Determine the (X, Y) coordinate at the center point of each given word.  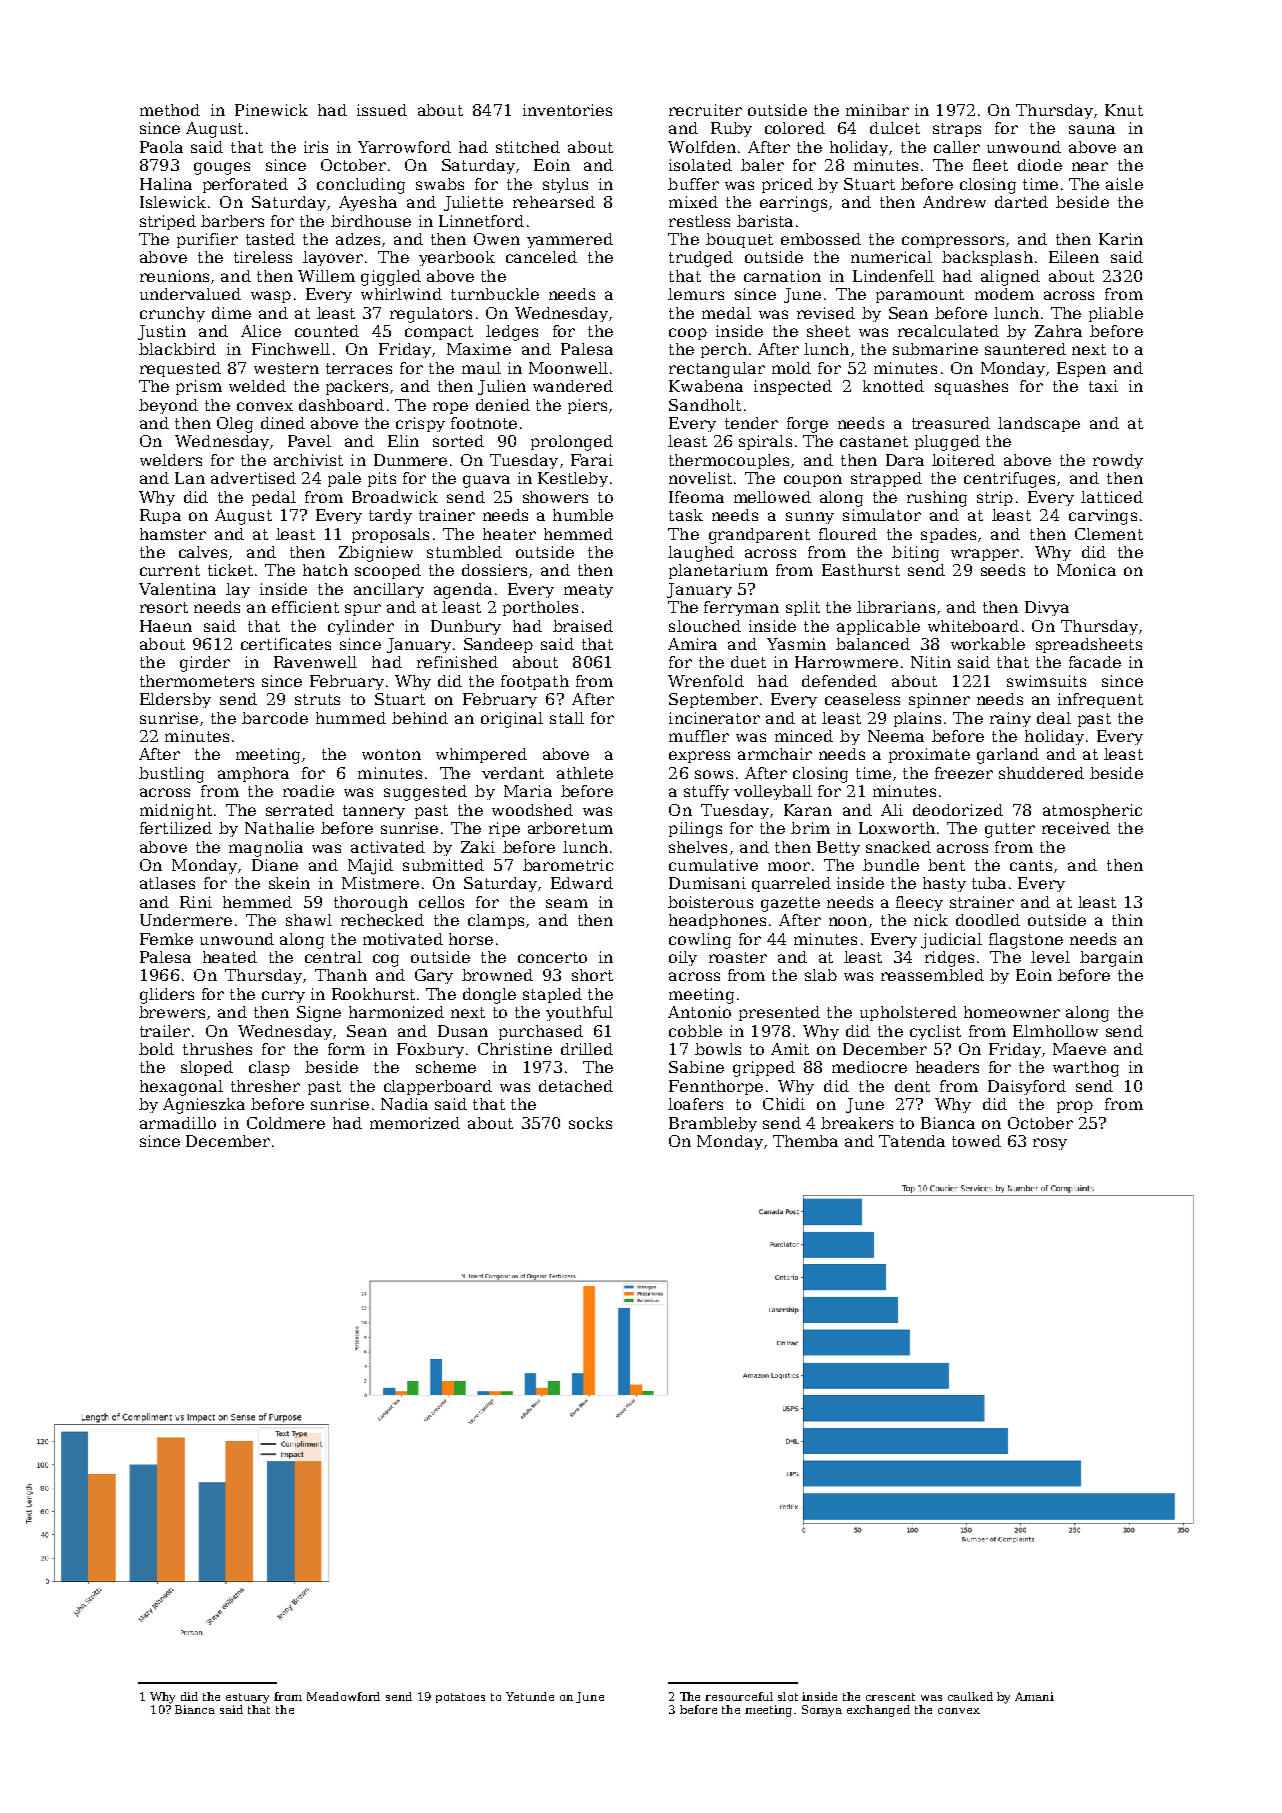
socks (590, 1123)
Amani (1034, 1696)
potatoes (460, 1698)
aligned (1010, 278)
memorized (415, 1123)
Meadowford (343, 1696)
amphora (253, 774)
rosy (1050, 1144)
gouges (222, 168)
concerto (552, 957)
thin (1127, 920)
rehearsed (554, 202)
